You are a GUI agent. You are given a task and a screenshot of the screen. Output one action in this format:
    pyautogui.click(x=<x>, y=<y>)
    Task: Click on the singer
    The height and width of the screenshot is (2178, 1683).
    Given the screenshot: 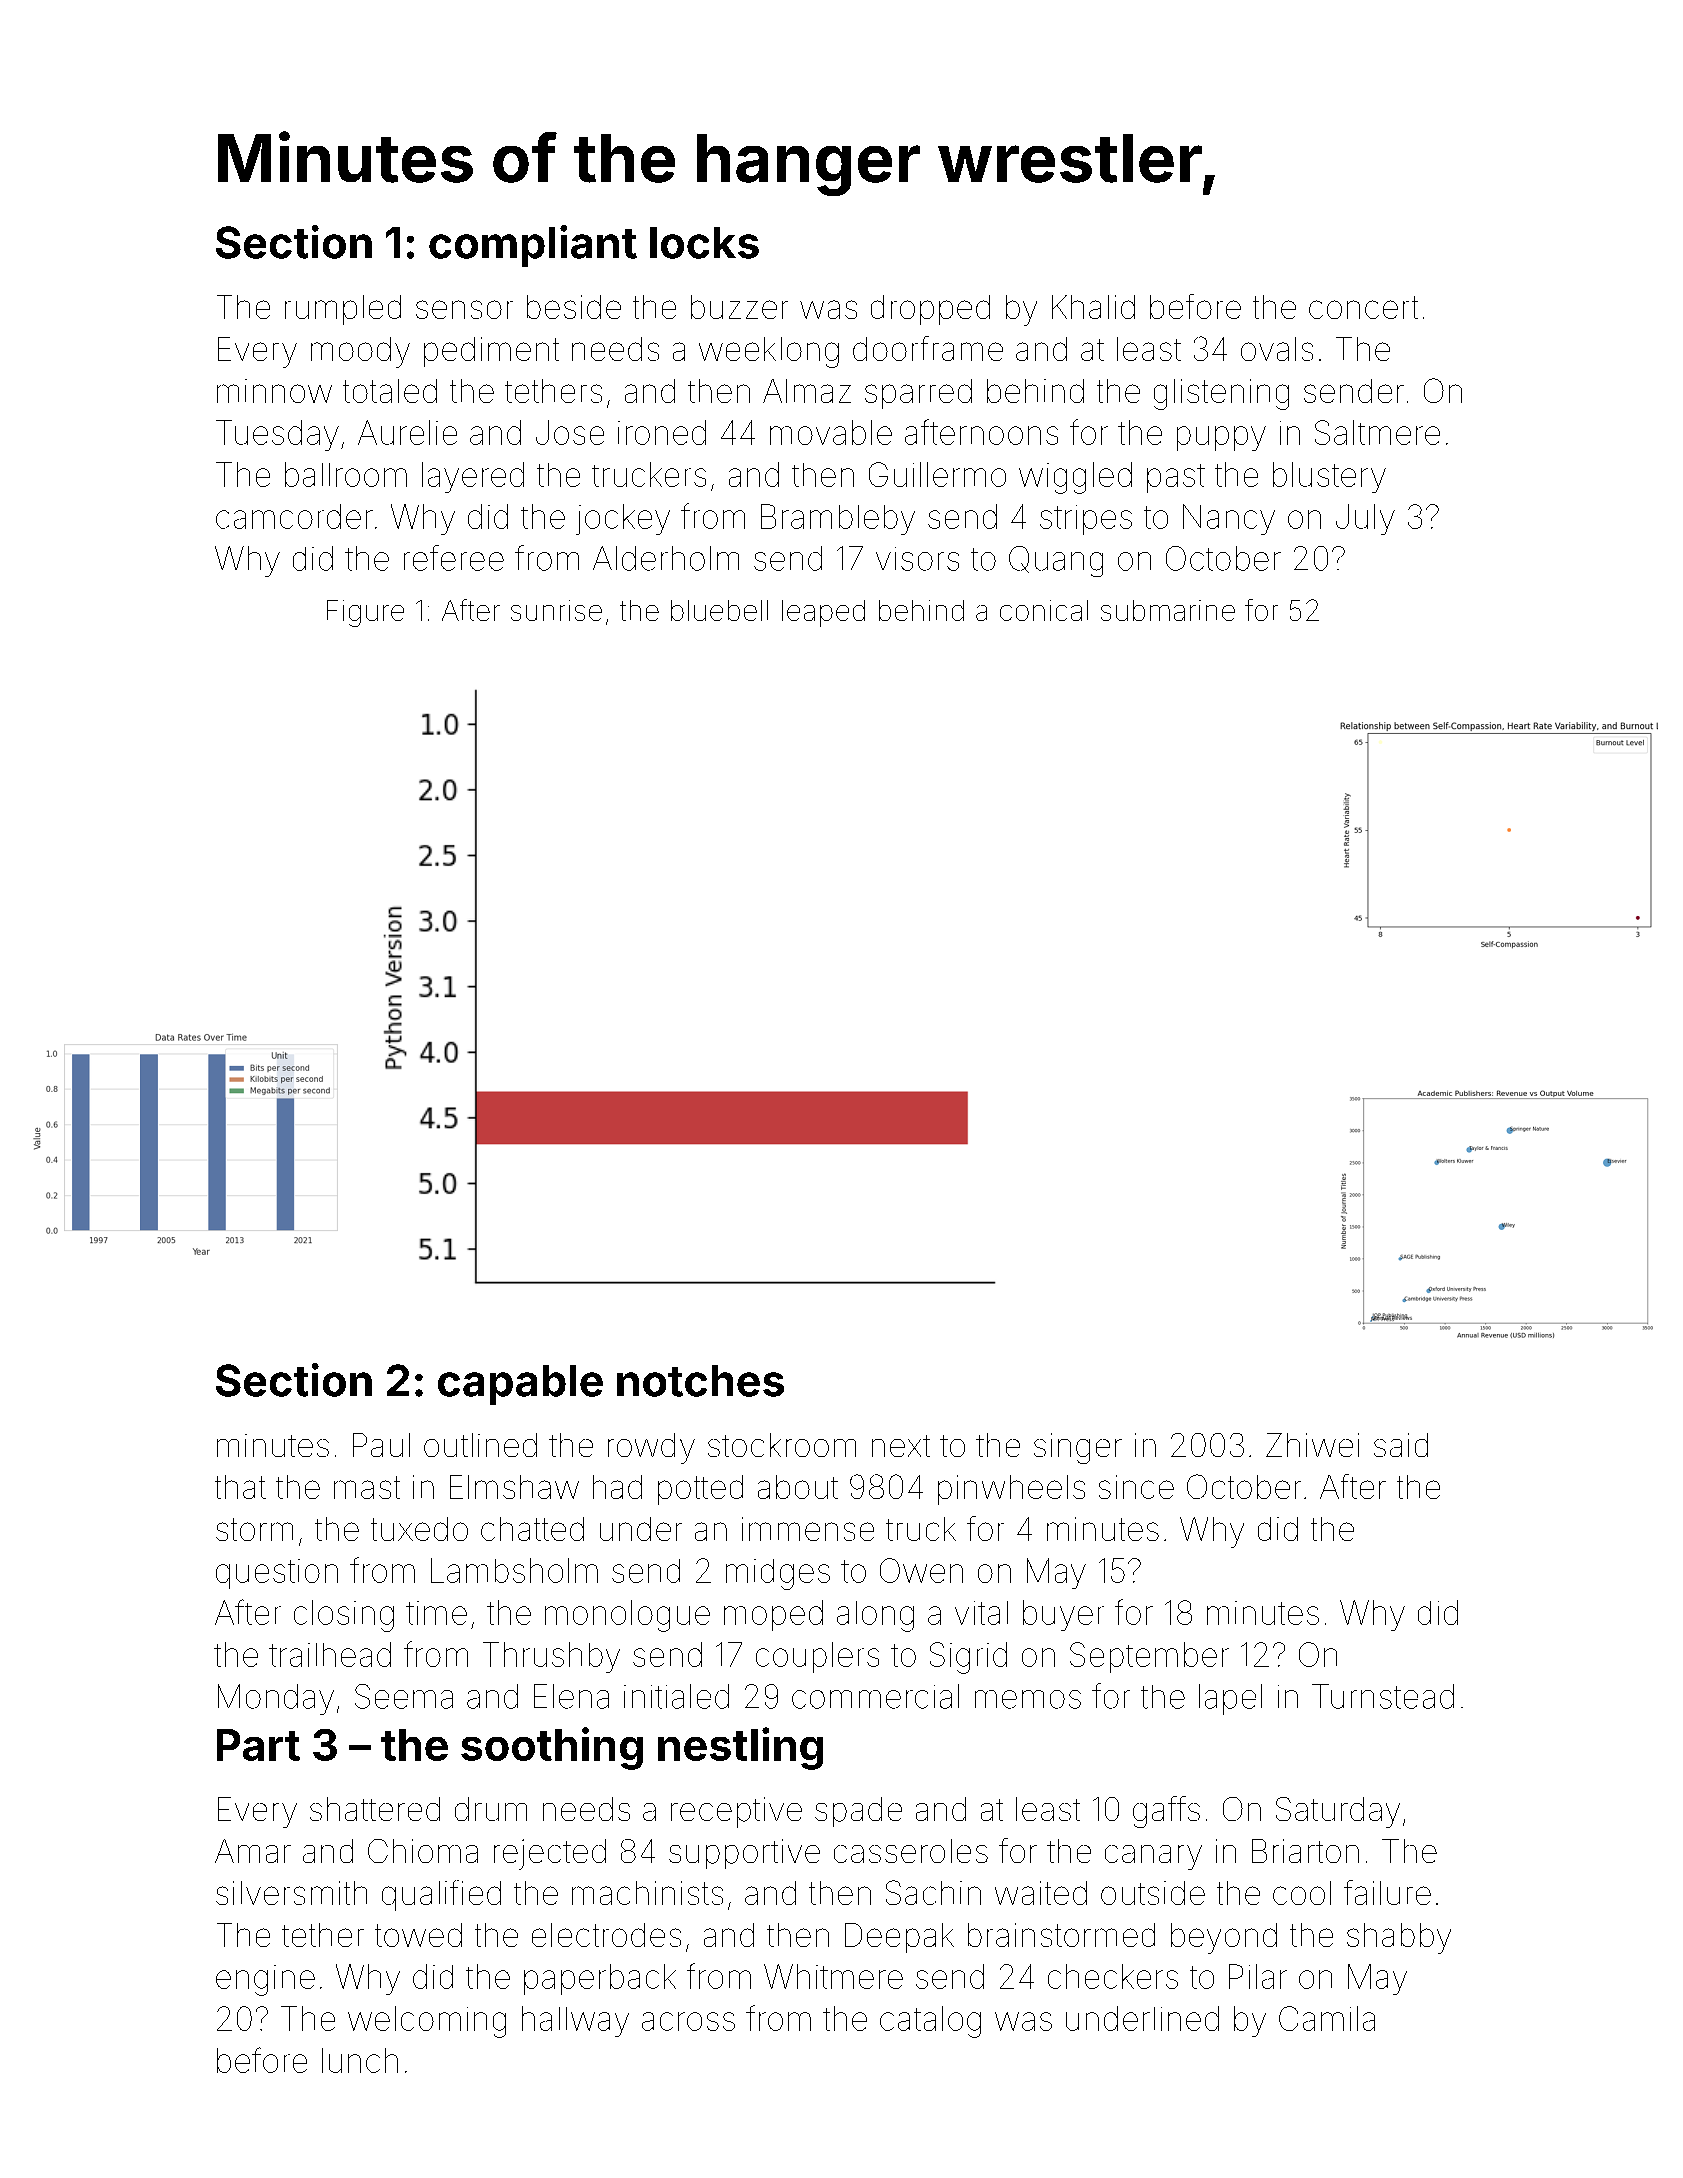 What is the action you would take?
    pyautogui.click(x=1078, y=1448)
